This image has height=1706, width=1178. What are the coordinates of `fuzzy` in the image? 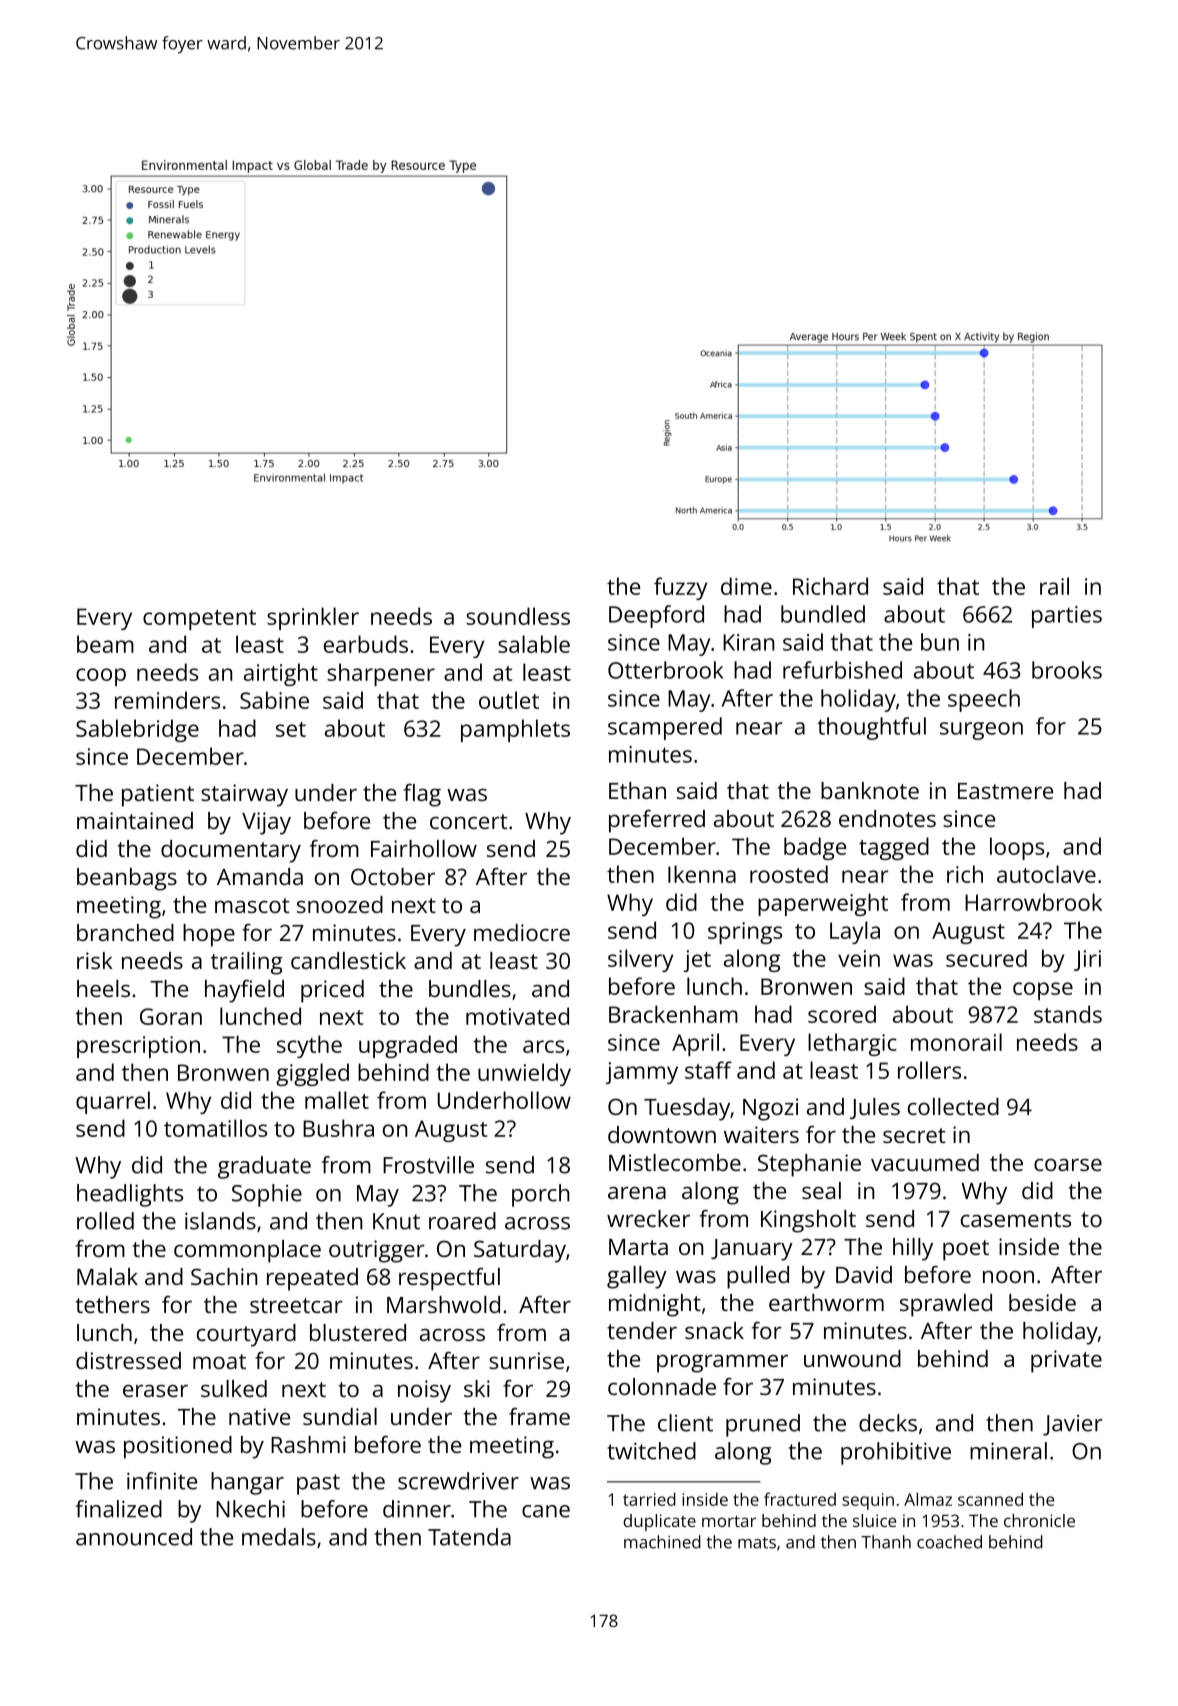 It's located at (680, 588).
